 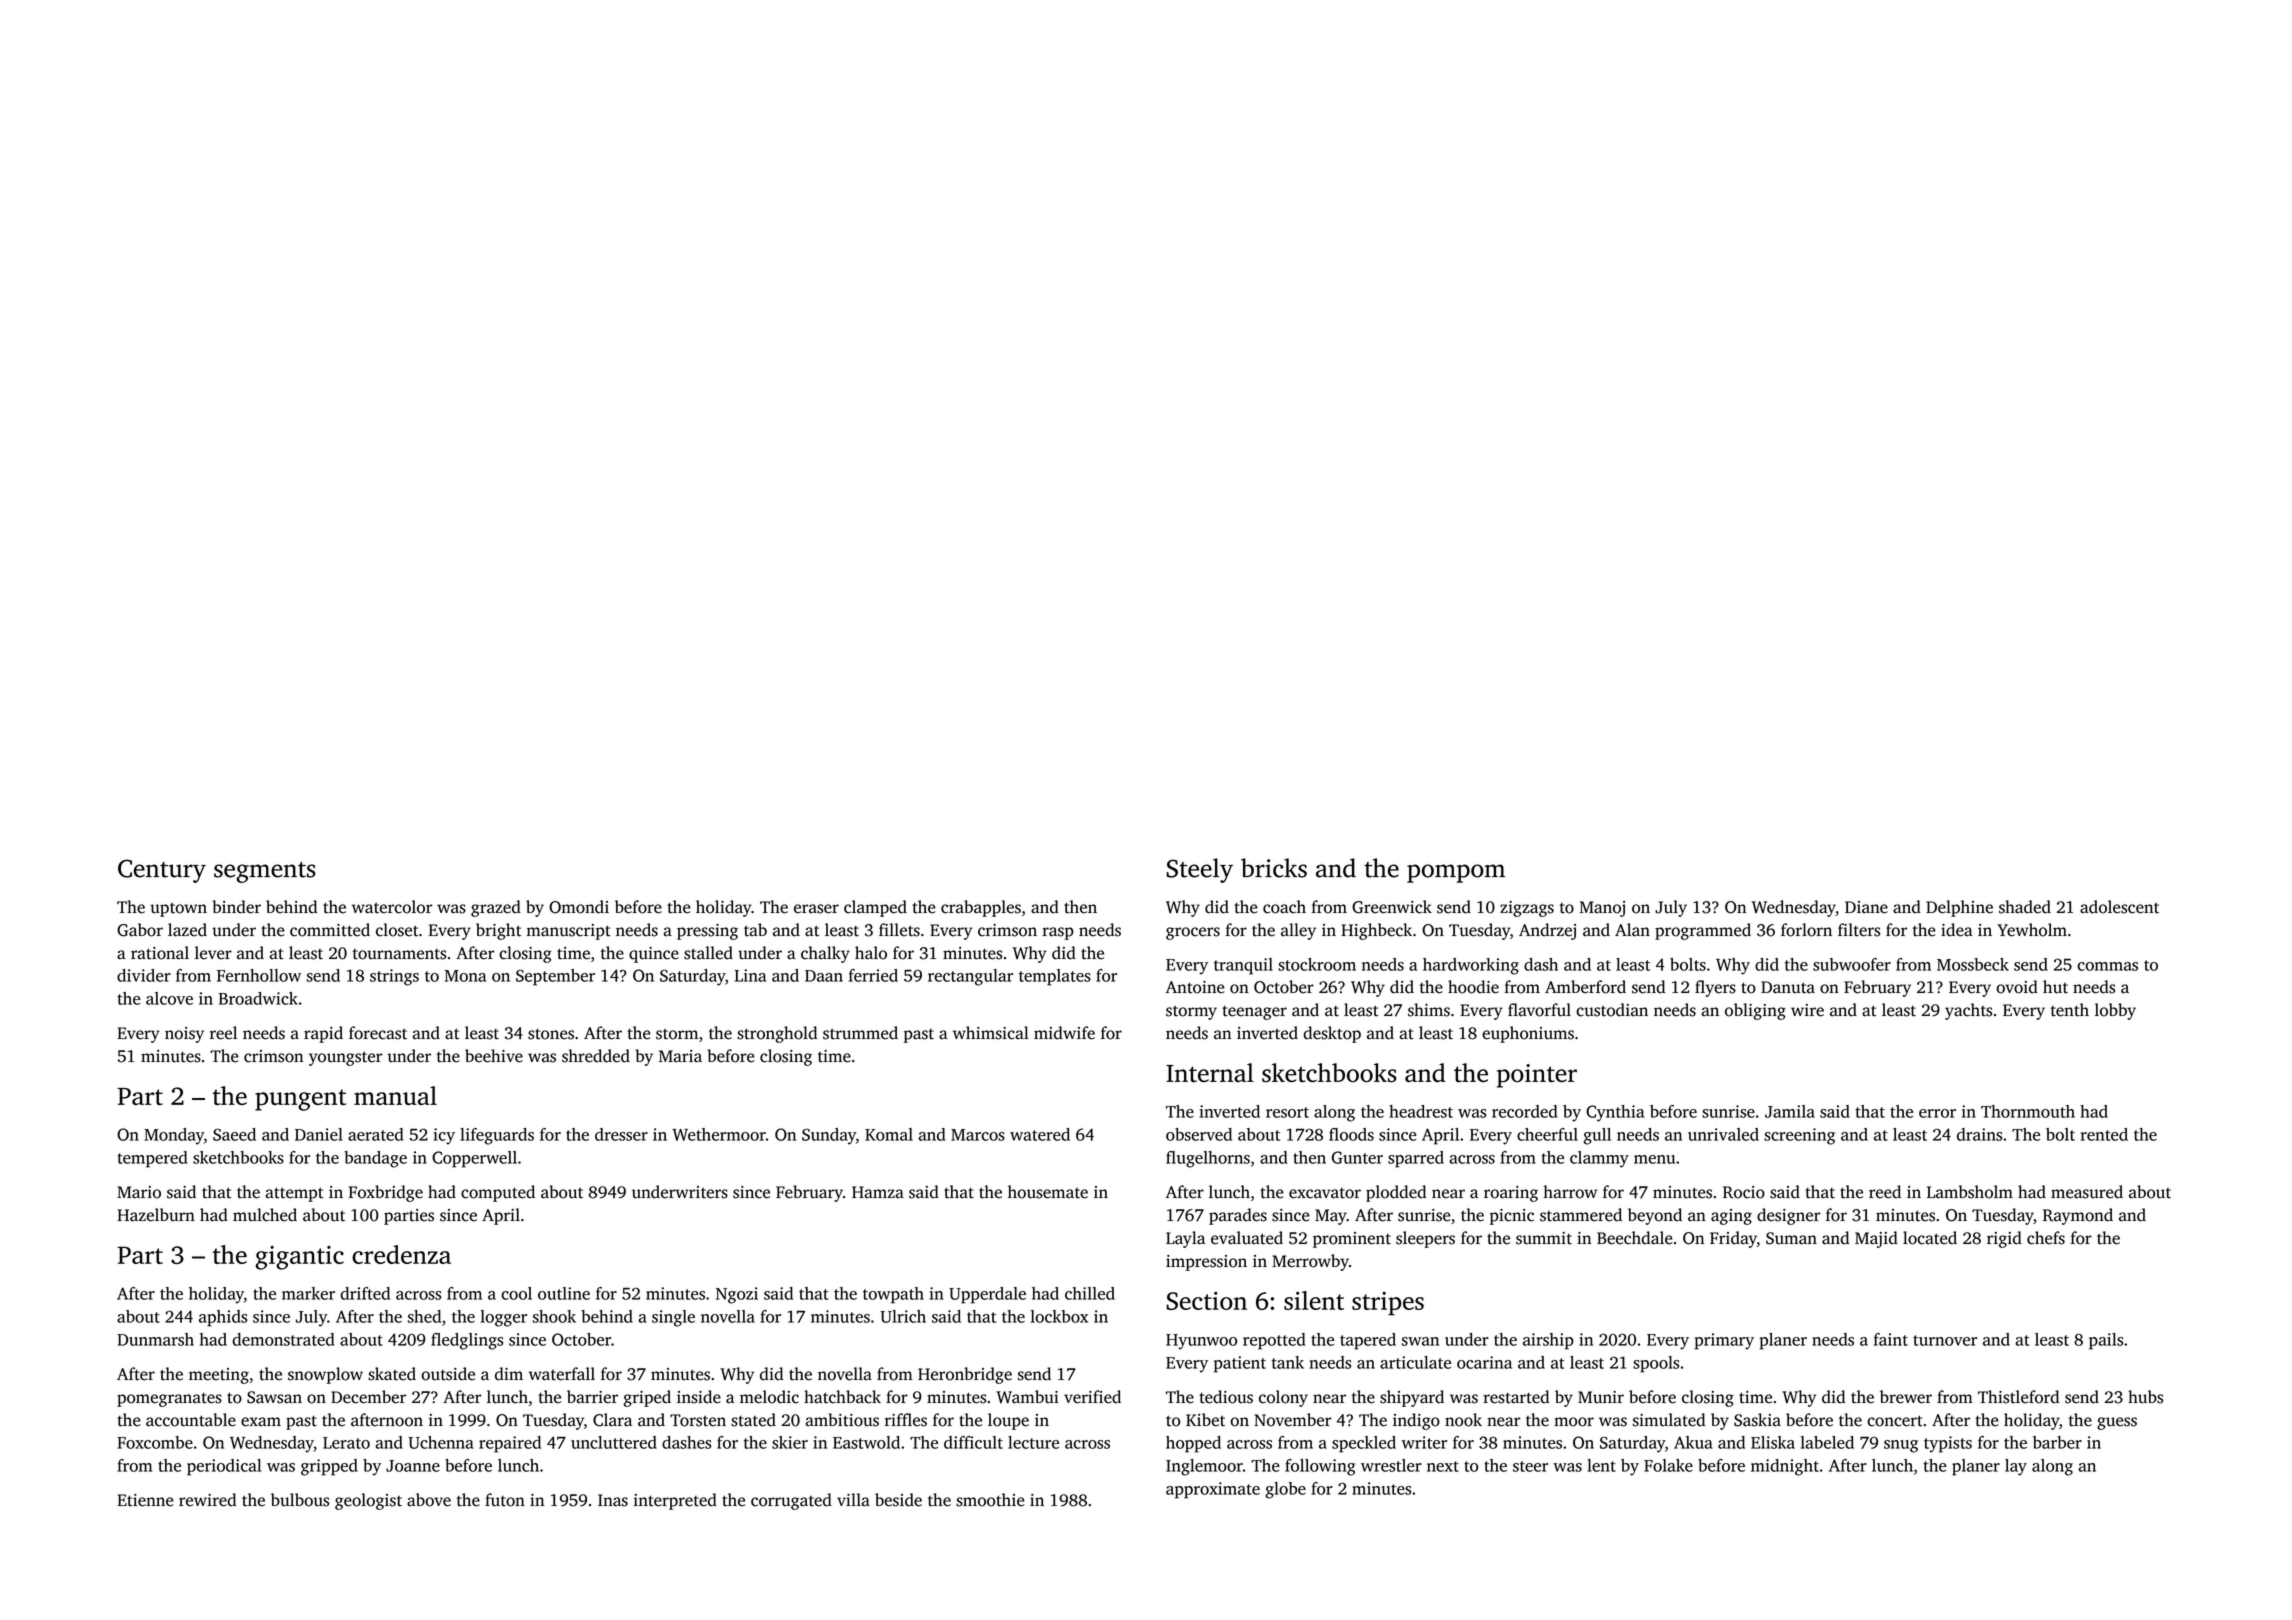 I want to click on December, so click(x=368, y=1397).
